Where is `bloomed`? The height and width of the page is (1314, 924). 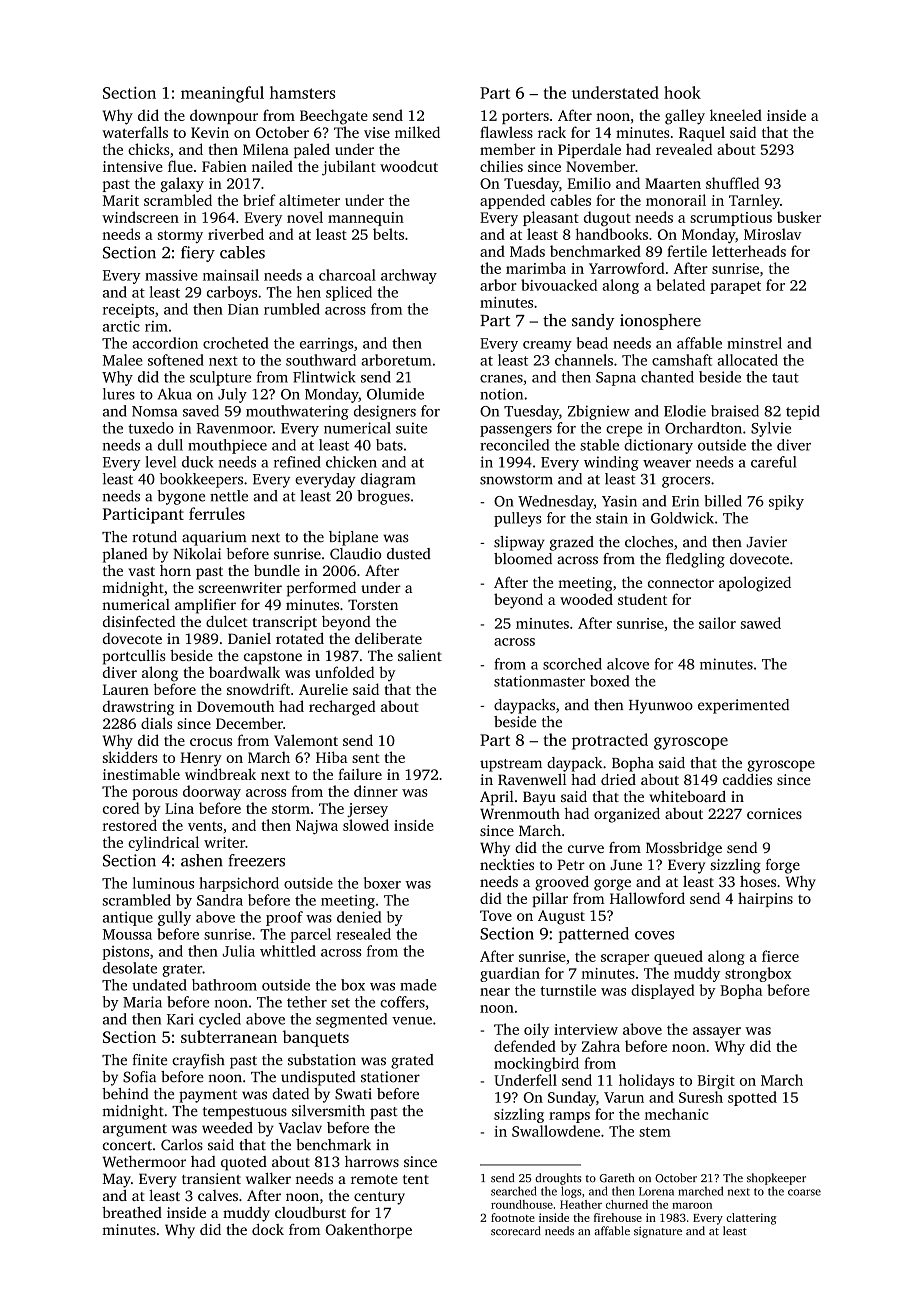 bloomed is located at coordinates (523, 559).
